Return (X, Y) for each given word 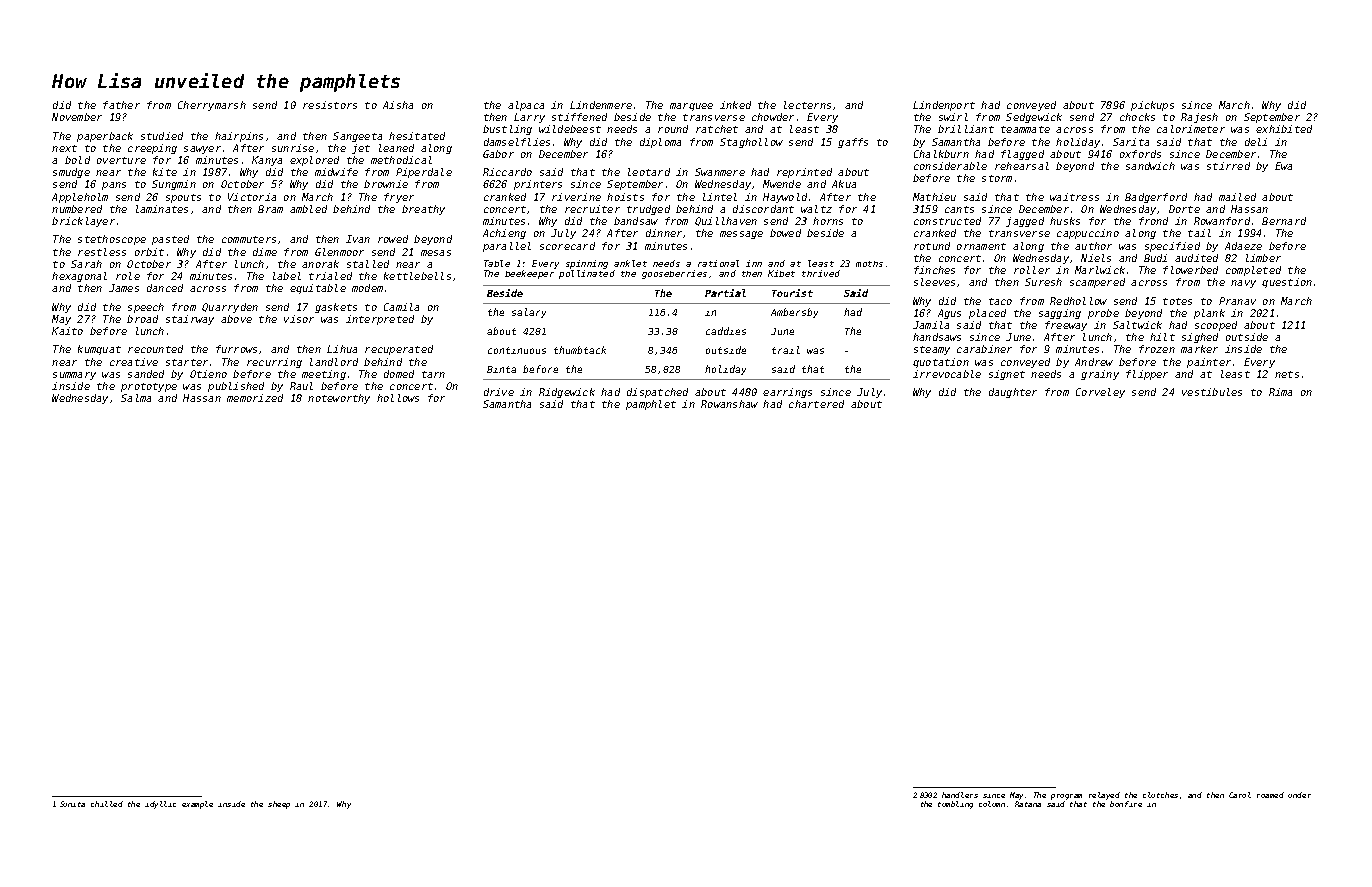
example (197, 805)
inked (735, 105)
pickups (1152, 106)
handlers (960, 795)
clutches (1160, 795)
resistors (330, 105)
